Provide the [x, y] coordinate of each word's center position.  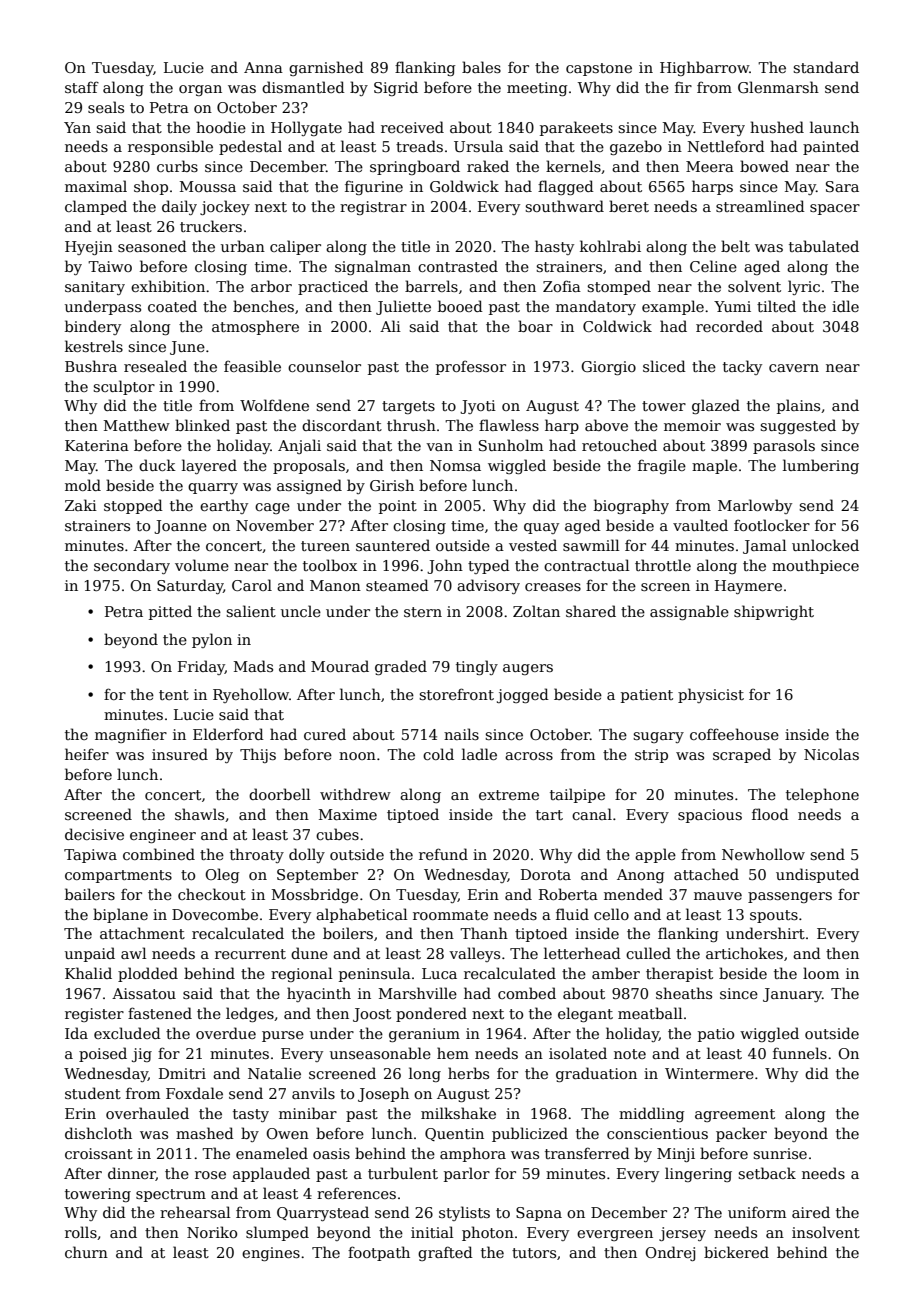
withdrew [355, 794]
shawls [199, 814]
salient [251, 611]
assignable [689, 612]
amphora [473, 1154]
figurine [374, 187]
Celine [713, 266]
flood [770, 814]
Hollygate [306, 128]
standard [826, 67]
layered [209, 466]
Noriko [212, 1232]
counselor [324, 366]
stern [423, 612]
